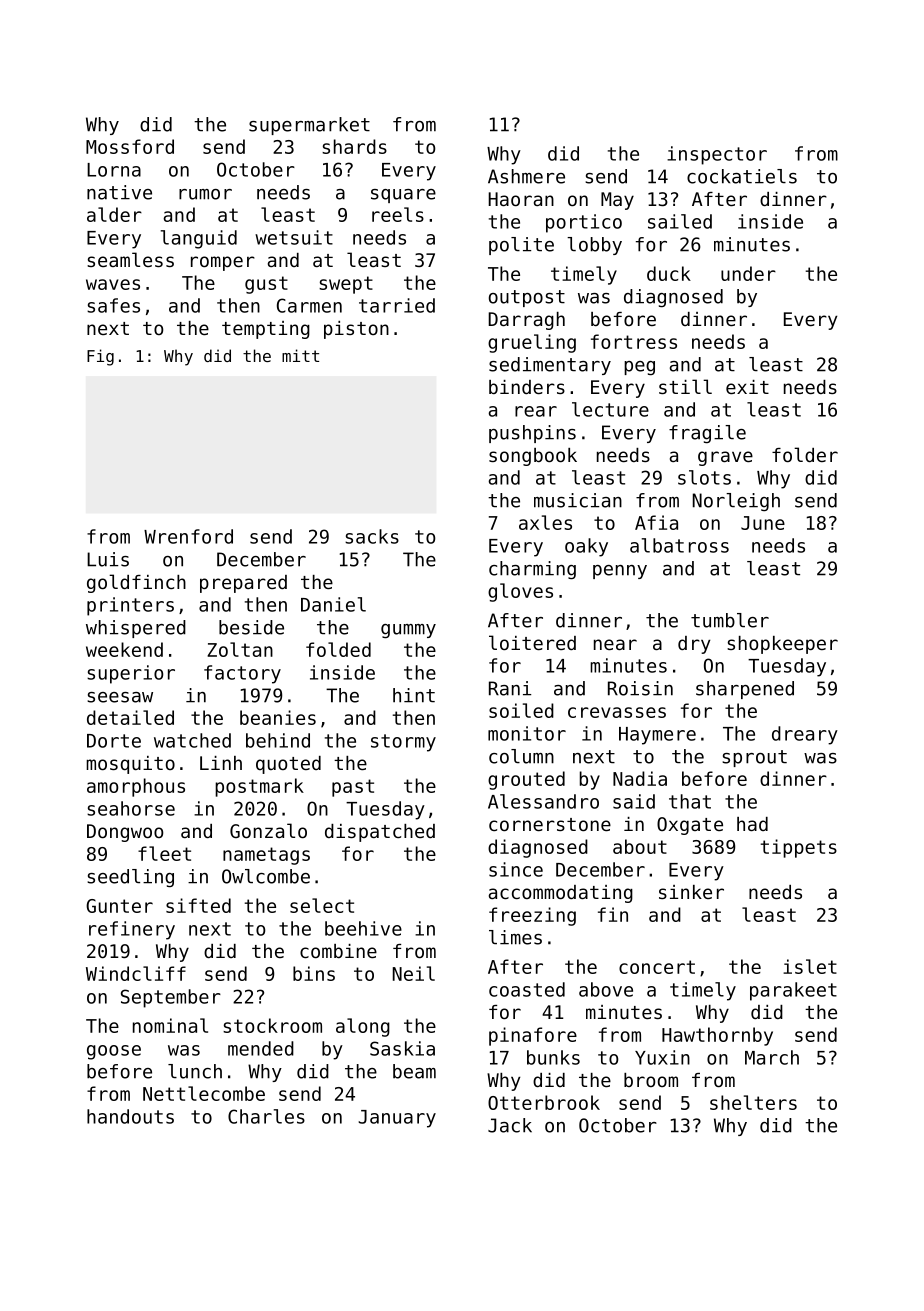 The image size is (924, 1311). Describe the element at coordinates (170, 1025) in the screenshot. I see `nominal` at that location.
